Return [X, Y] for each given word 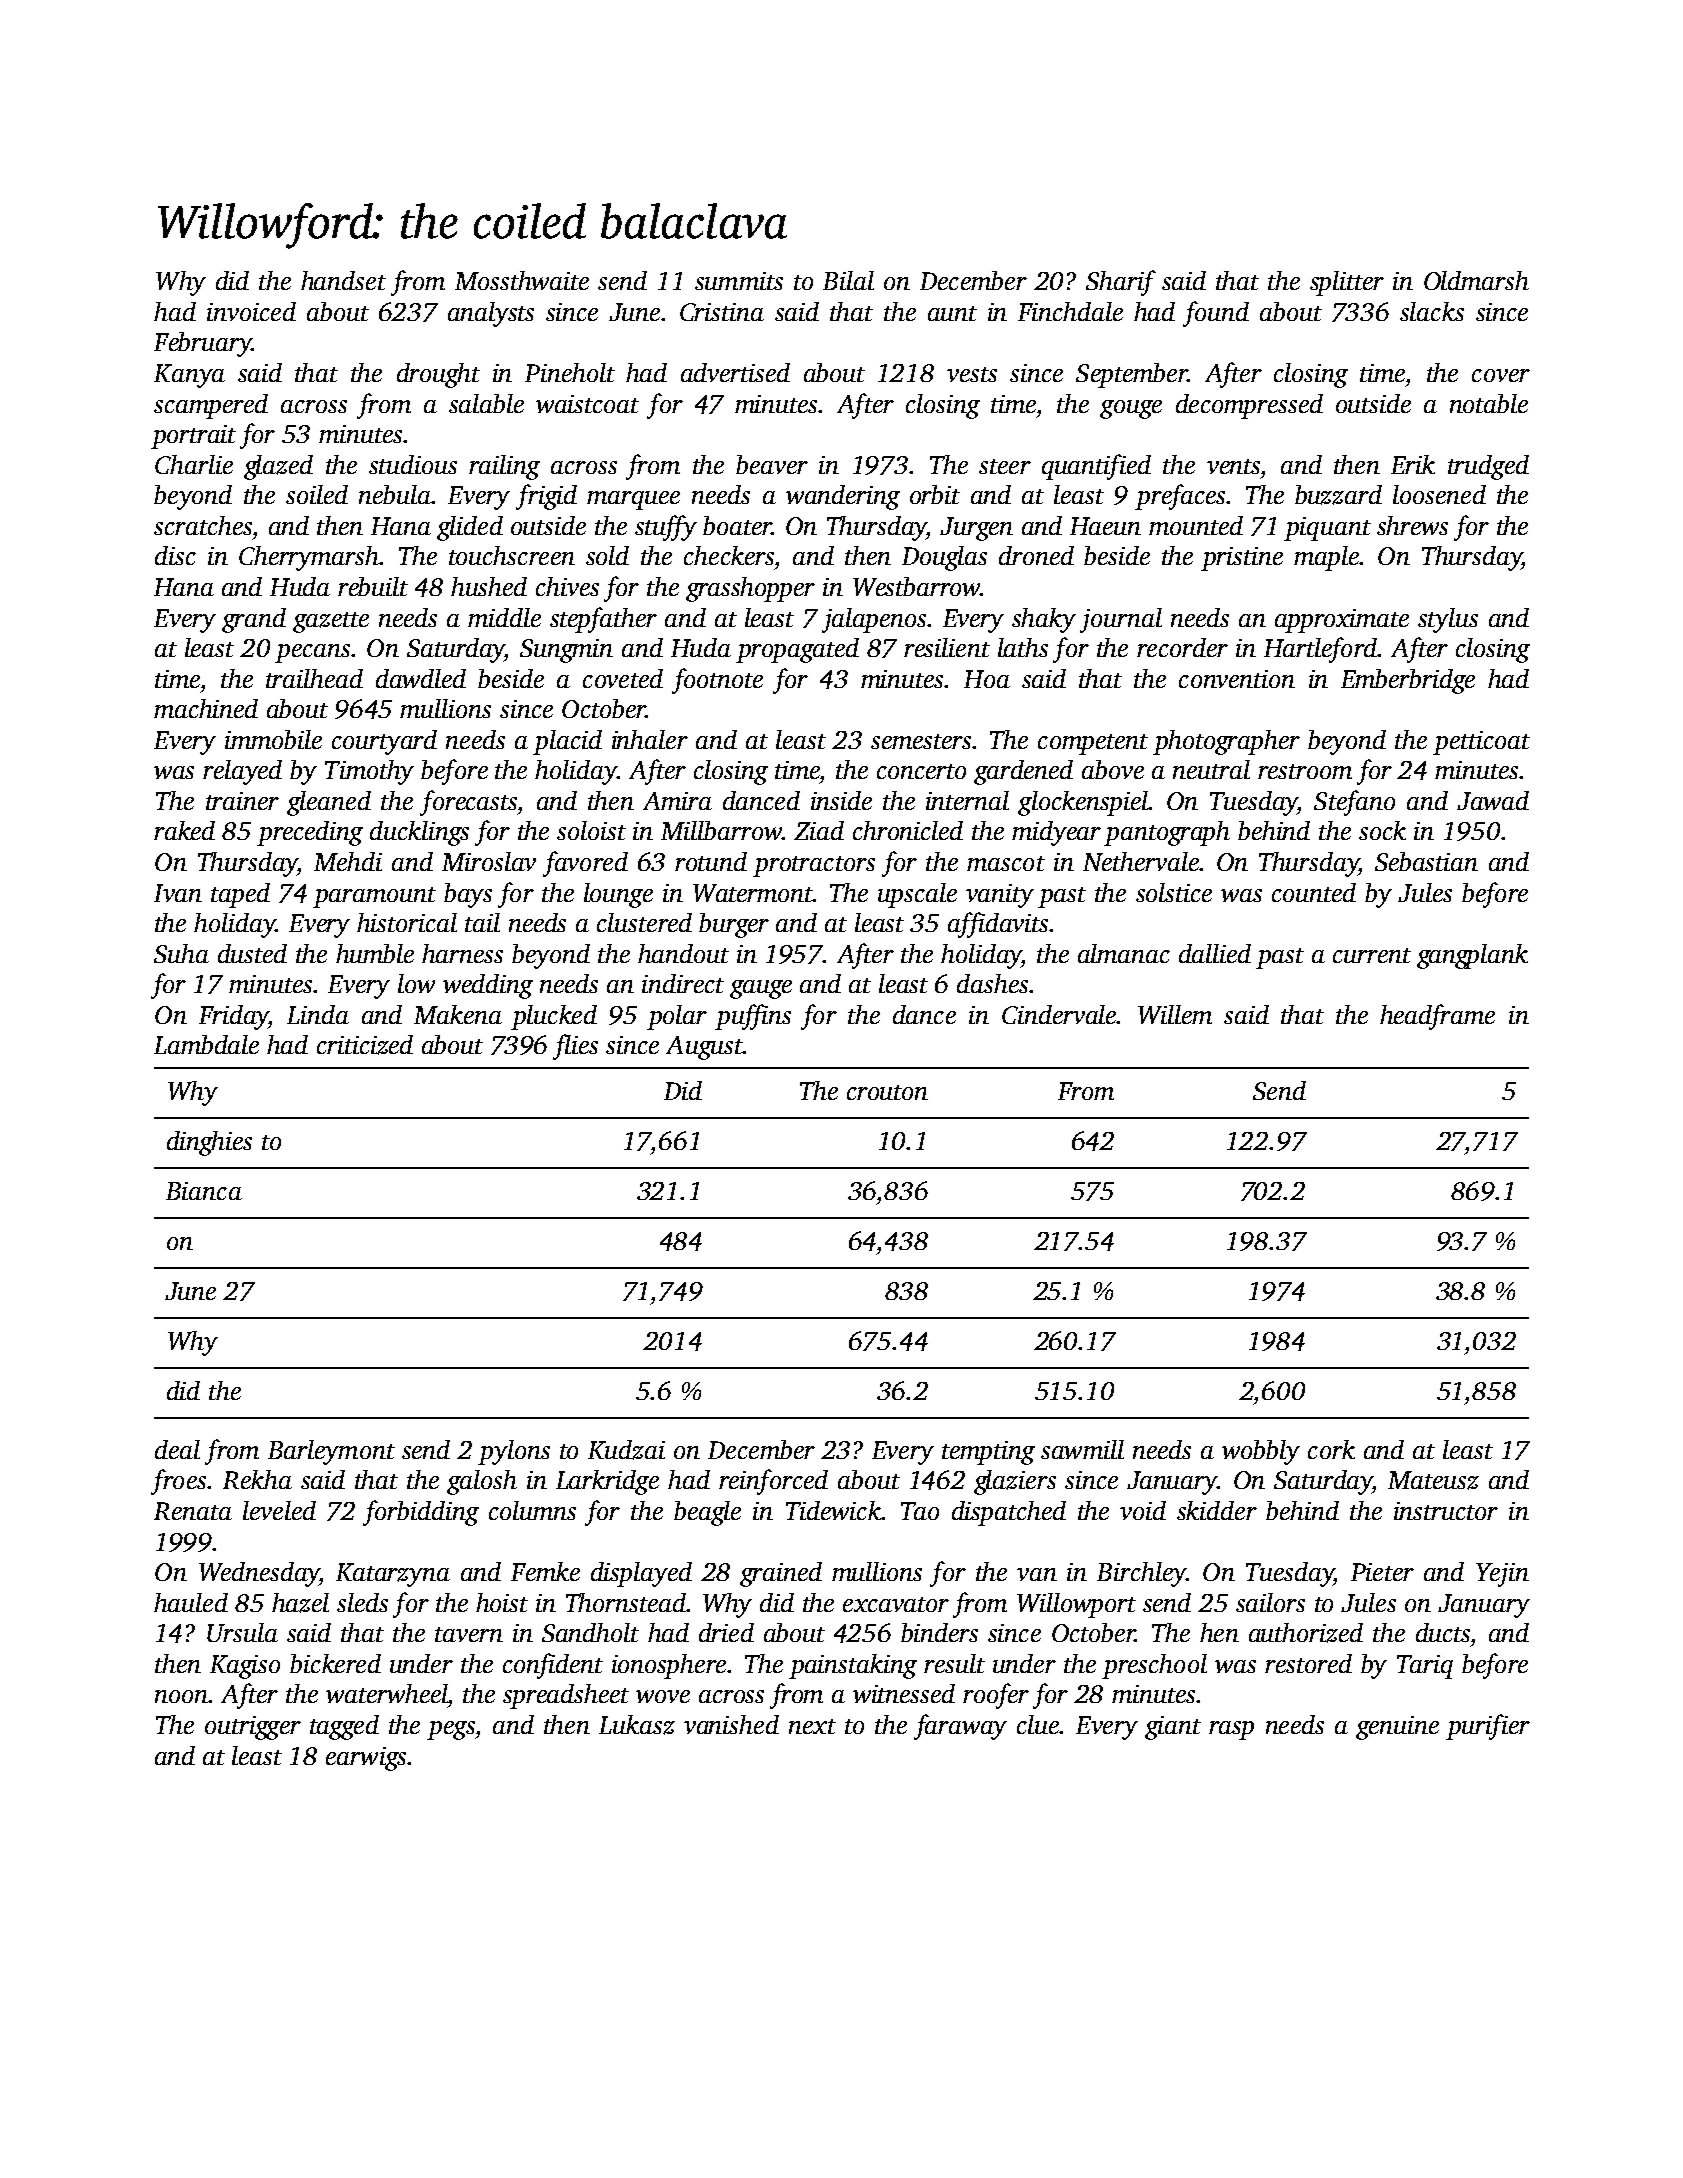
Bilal [848, 280]
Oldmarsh [1476, 280]
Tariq [1425, 1667]
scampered [211, 406]
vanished [731, 1724]
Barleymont [331, 1452]
